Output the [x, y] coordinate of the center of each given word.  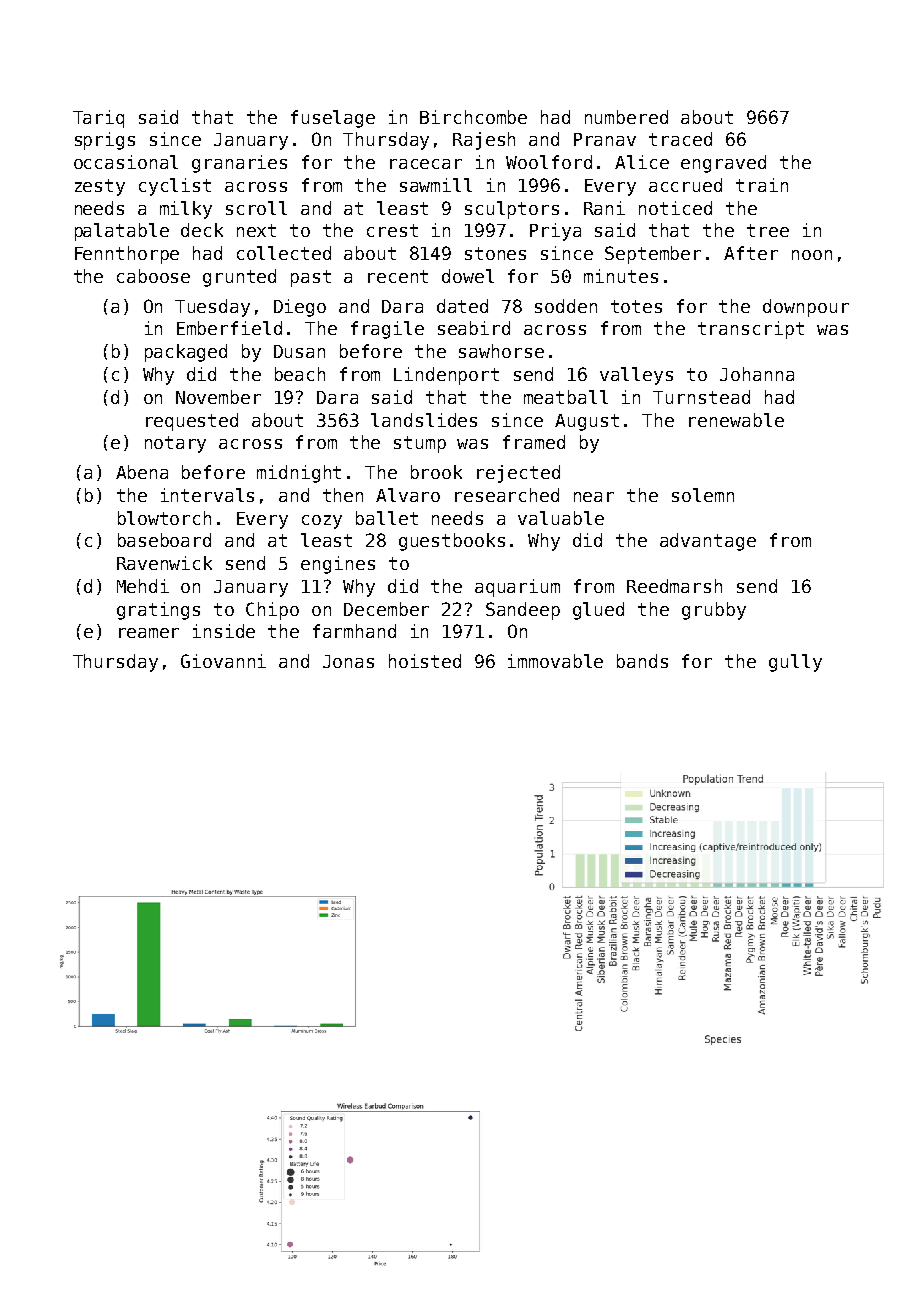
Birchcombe [473, 117]
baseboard [164, 540]
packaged [186, 353]
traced [680, 139]
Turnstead [701, 397]
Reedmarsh [674, 586]
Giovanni [223, 661]
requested [192, 422]
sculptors [512, 210]
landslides [424, 420]
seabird [474, 328]
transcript [751, 330]
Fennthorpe [127, 255]
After [751, 253]
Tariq [98, 119]
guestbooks [452, 542]
